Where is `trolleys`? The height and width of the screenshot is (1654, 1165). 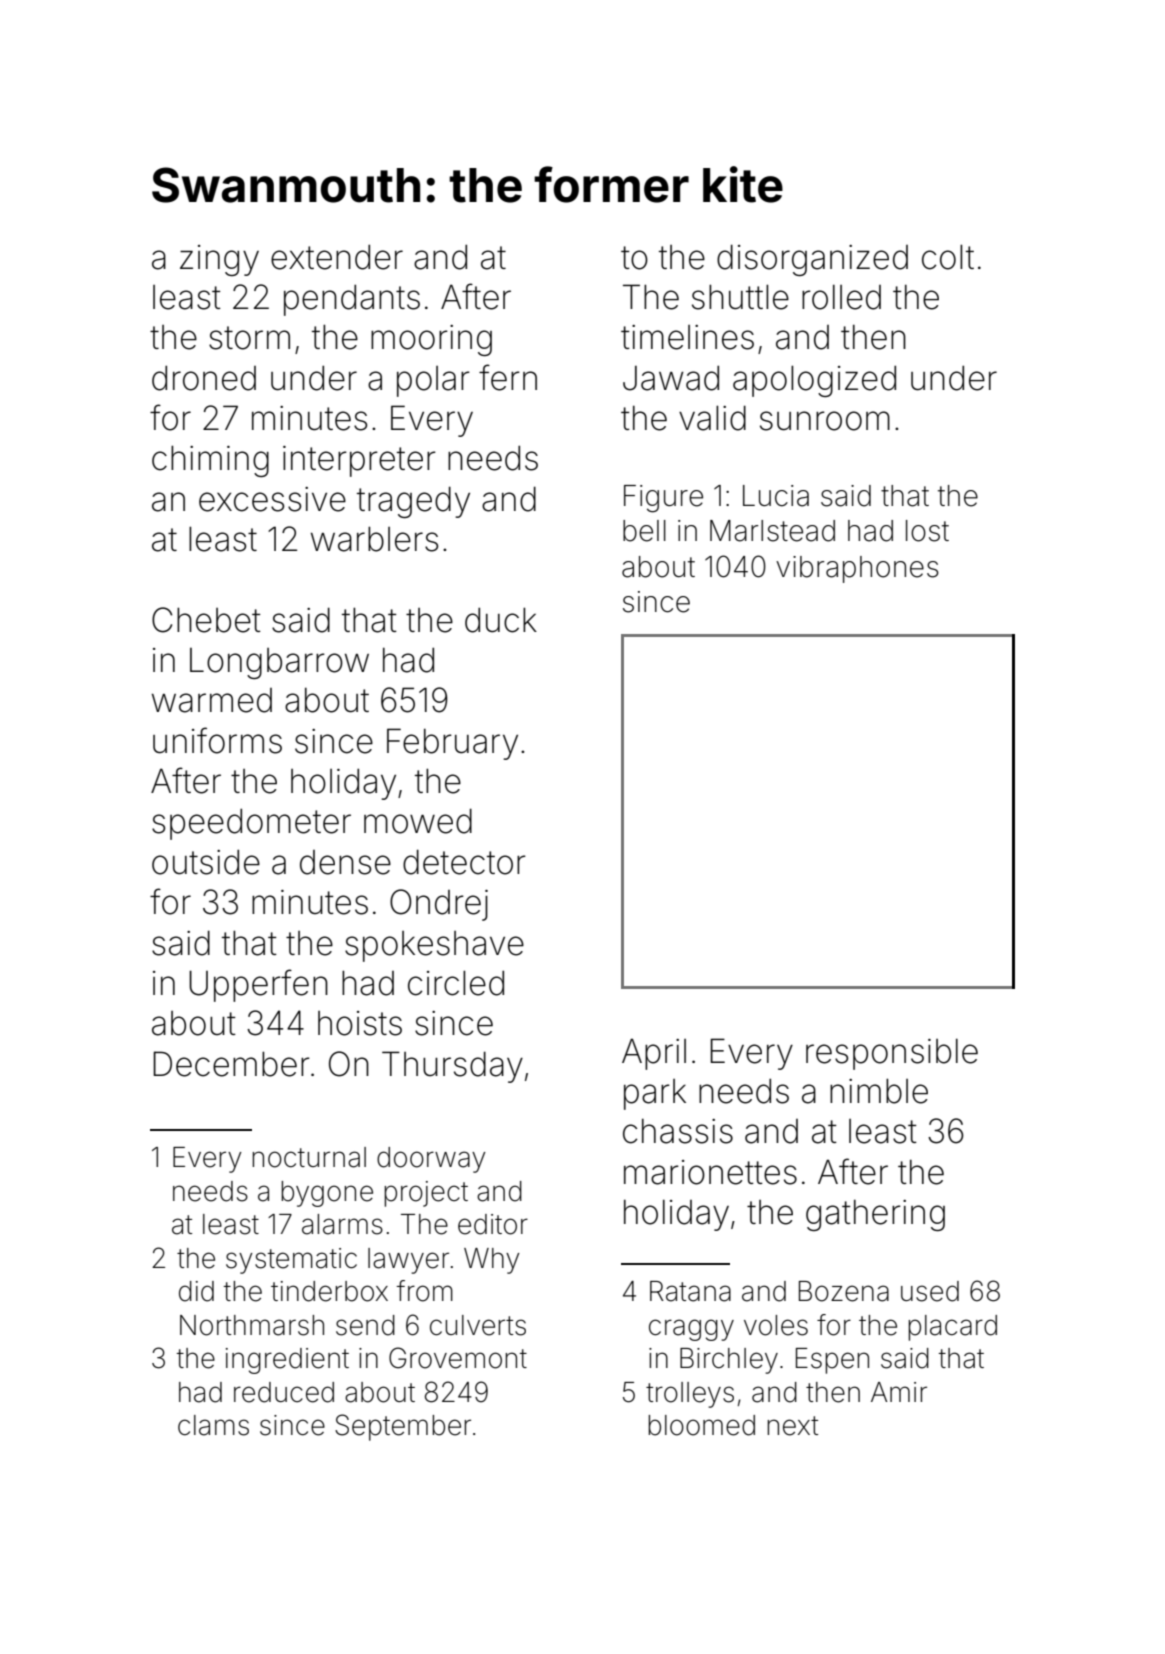
trolleys is located at coordinates (690, 1395).
